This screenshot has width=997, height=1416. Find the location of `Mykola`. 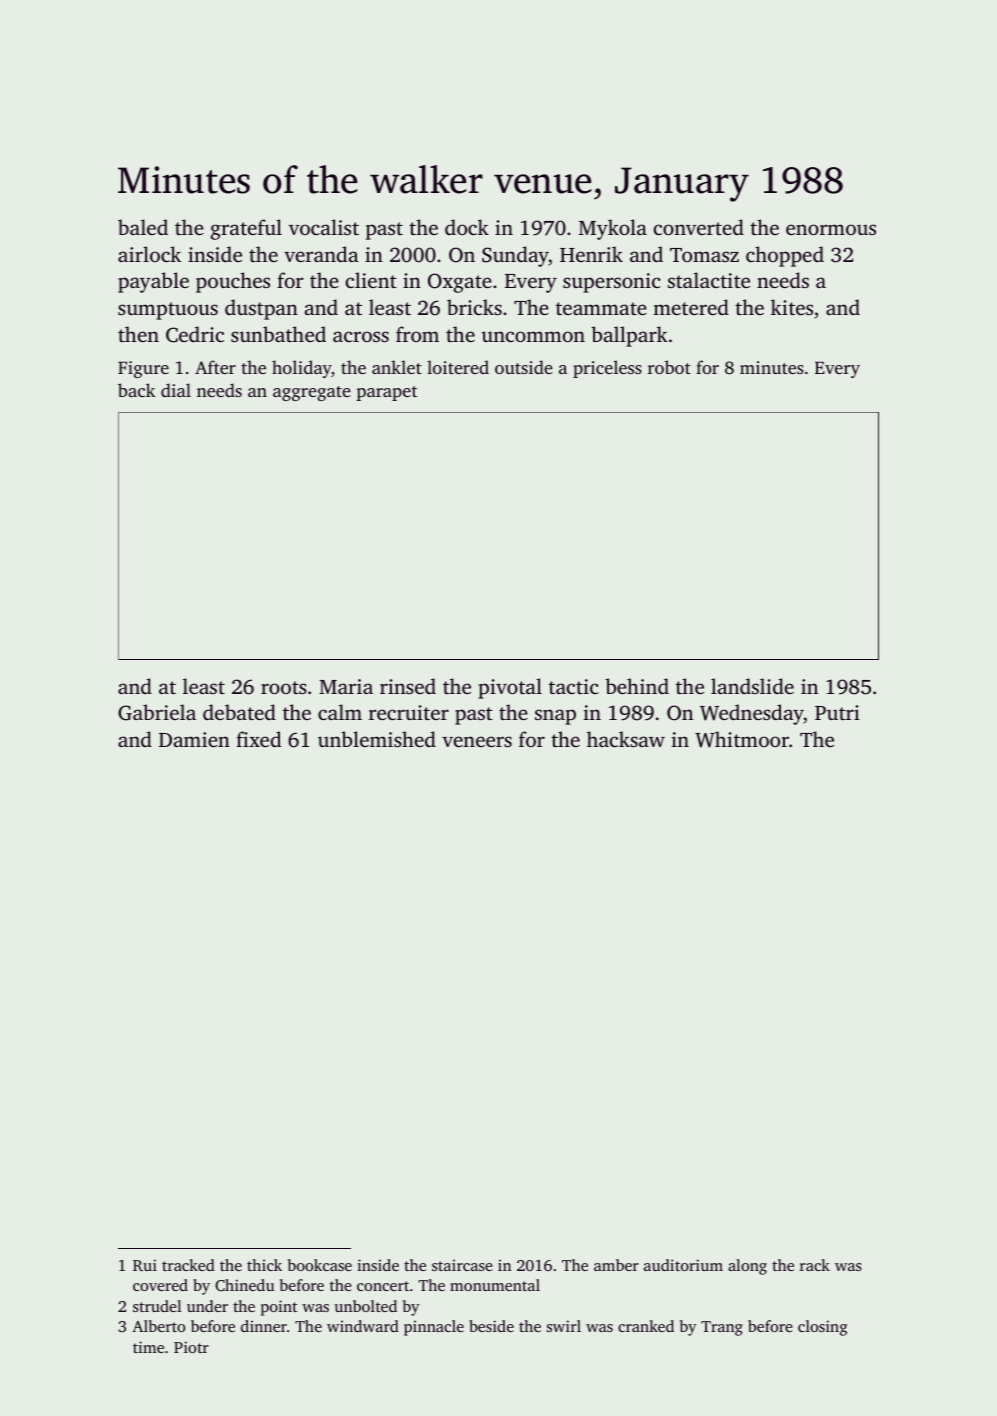

Mykola is located at coordinates (613, 229).
